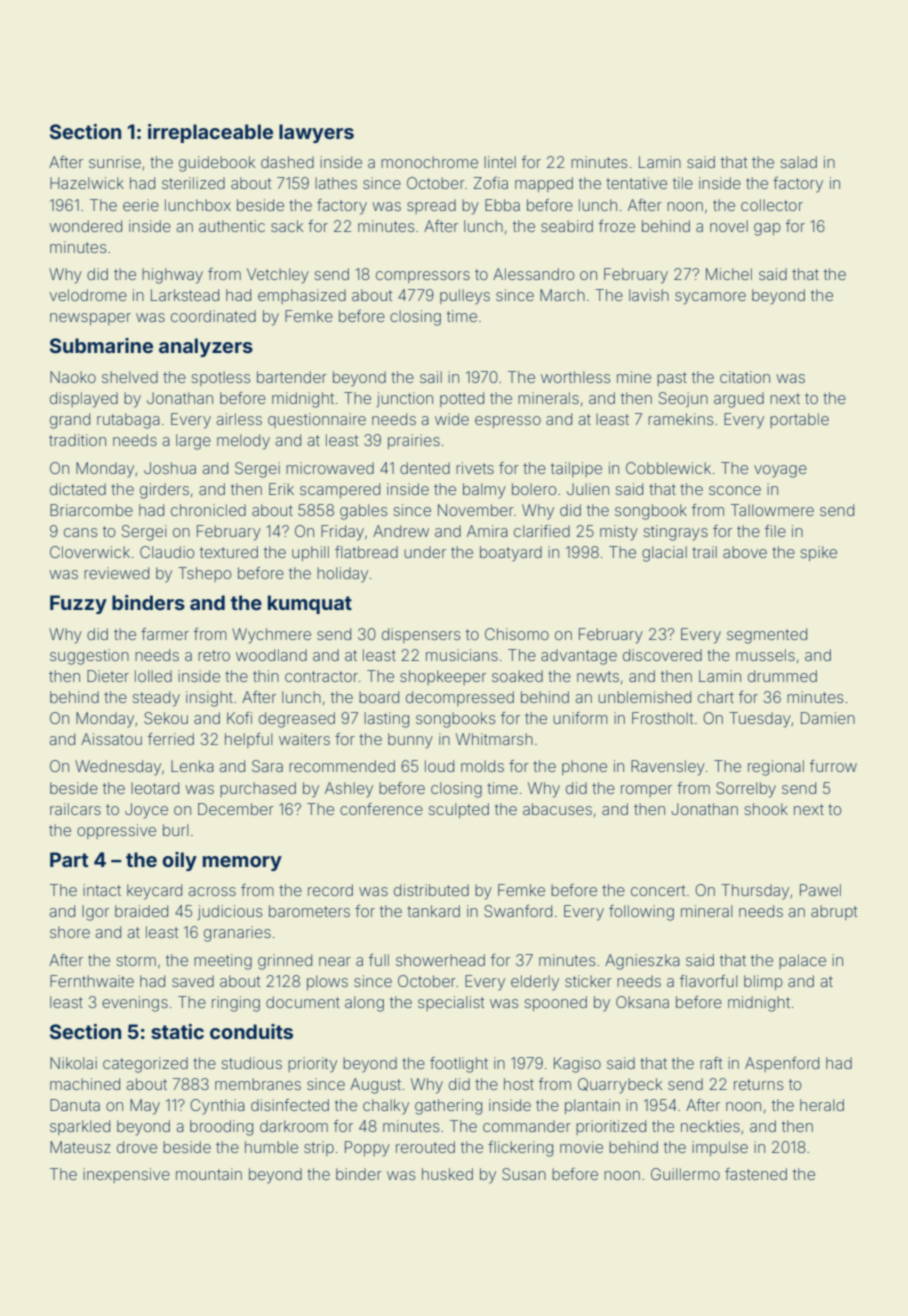 The image size is (908, 1316). What do you see at coordinates (210, 133) in the screenshot?
I see `irreplaceable` at bounding box center [210, 133].
